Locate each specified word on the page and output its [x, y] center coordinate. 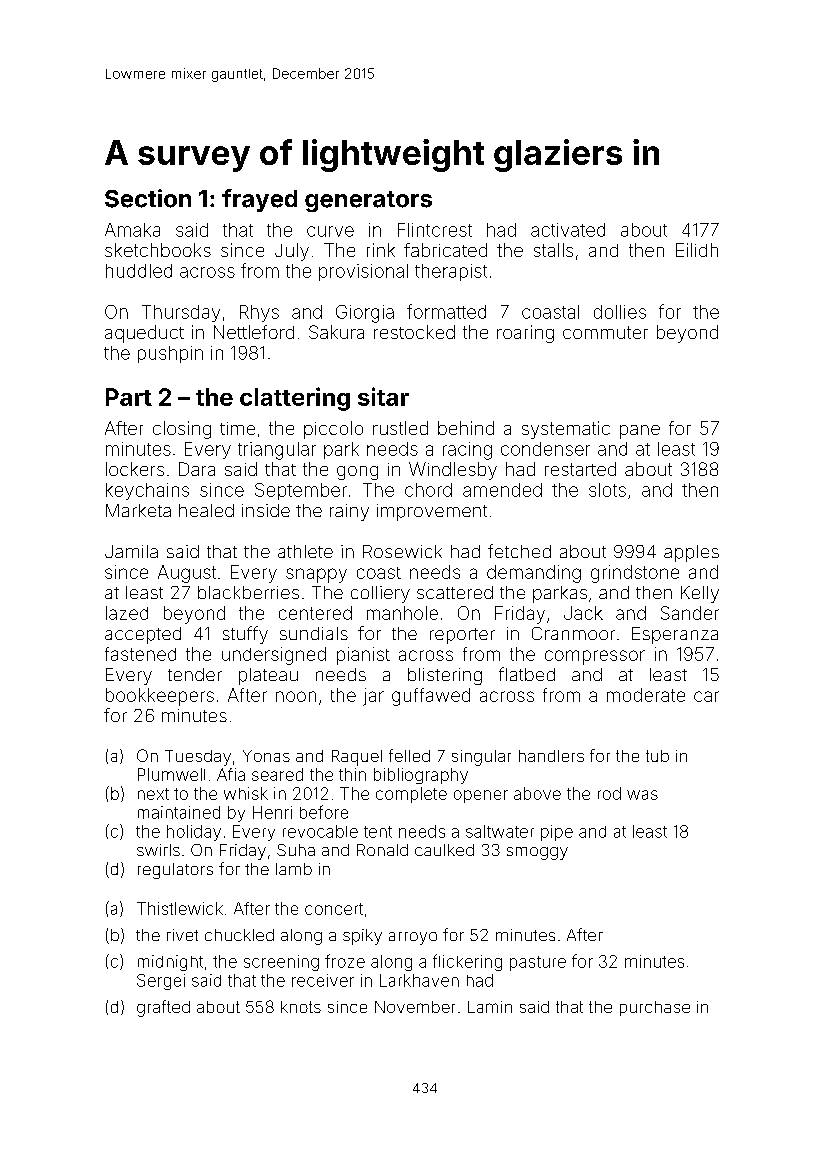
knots [301, 1007]
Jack [583, 613]
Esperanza [675, 635]
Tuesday [198, 758]
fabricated [445, 250]
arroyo [413, 938]
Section [148, 198]
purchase [655, 1008]
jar [373, 697]
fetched [519, 551]
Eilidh [697, 250]
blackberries [248, 592]
